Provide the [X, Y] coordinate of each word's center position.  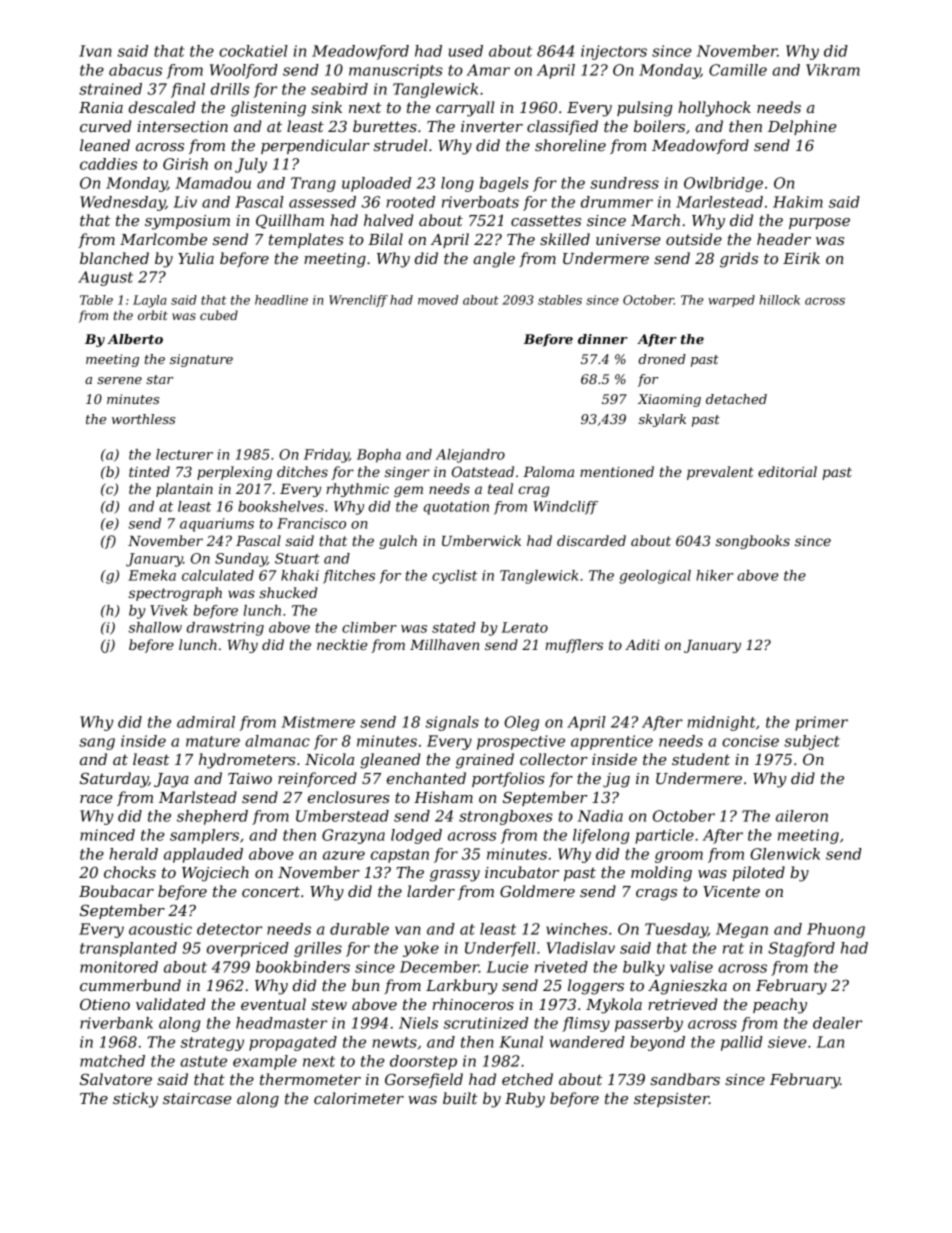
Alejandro [470, 456]
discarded [591, 540]
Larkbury [462, 987]
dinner [603, 339]
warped [731, 301]
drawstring [225, 629]
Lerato [524, 627]
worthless [143, 419]
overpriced [248, 949]
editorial [787, 471]
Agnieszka [687, 987]
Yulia [196, 258]
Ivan [95, 51]
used [466, 51]
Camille [738, 70]
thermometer [310, 1079]
